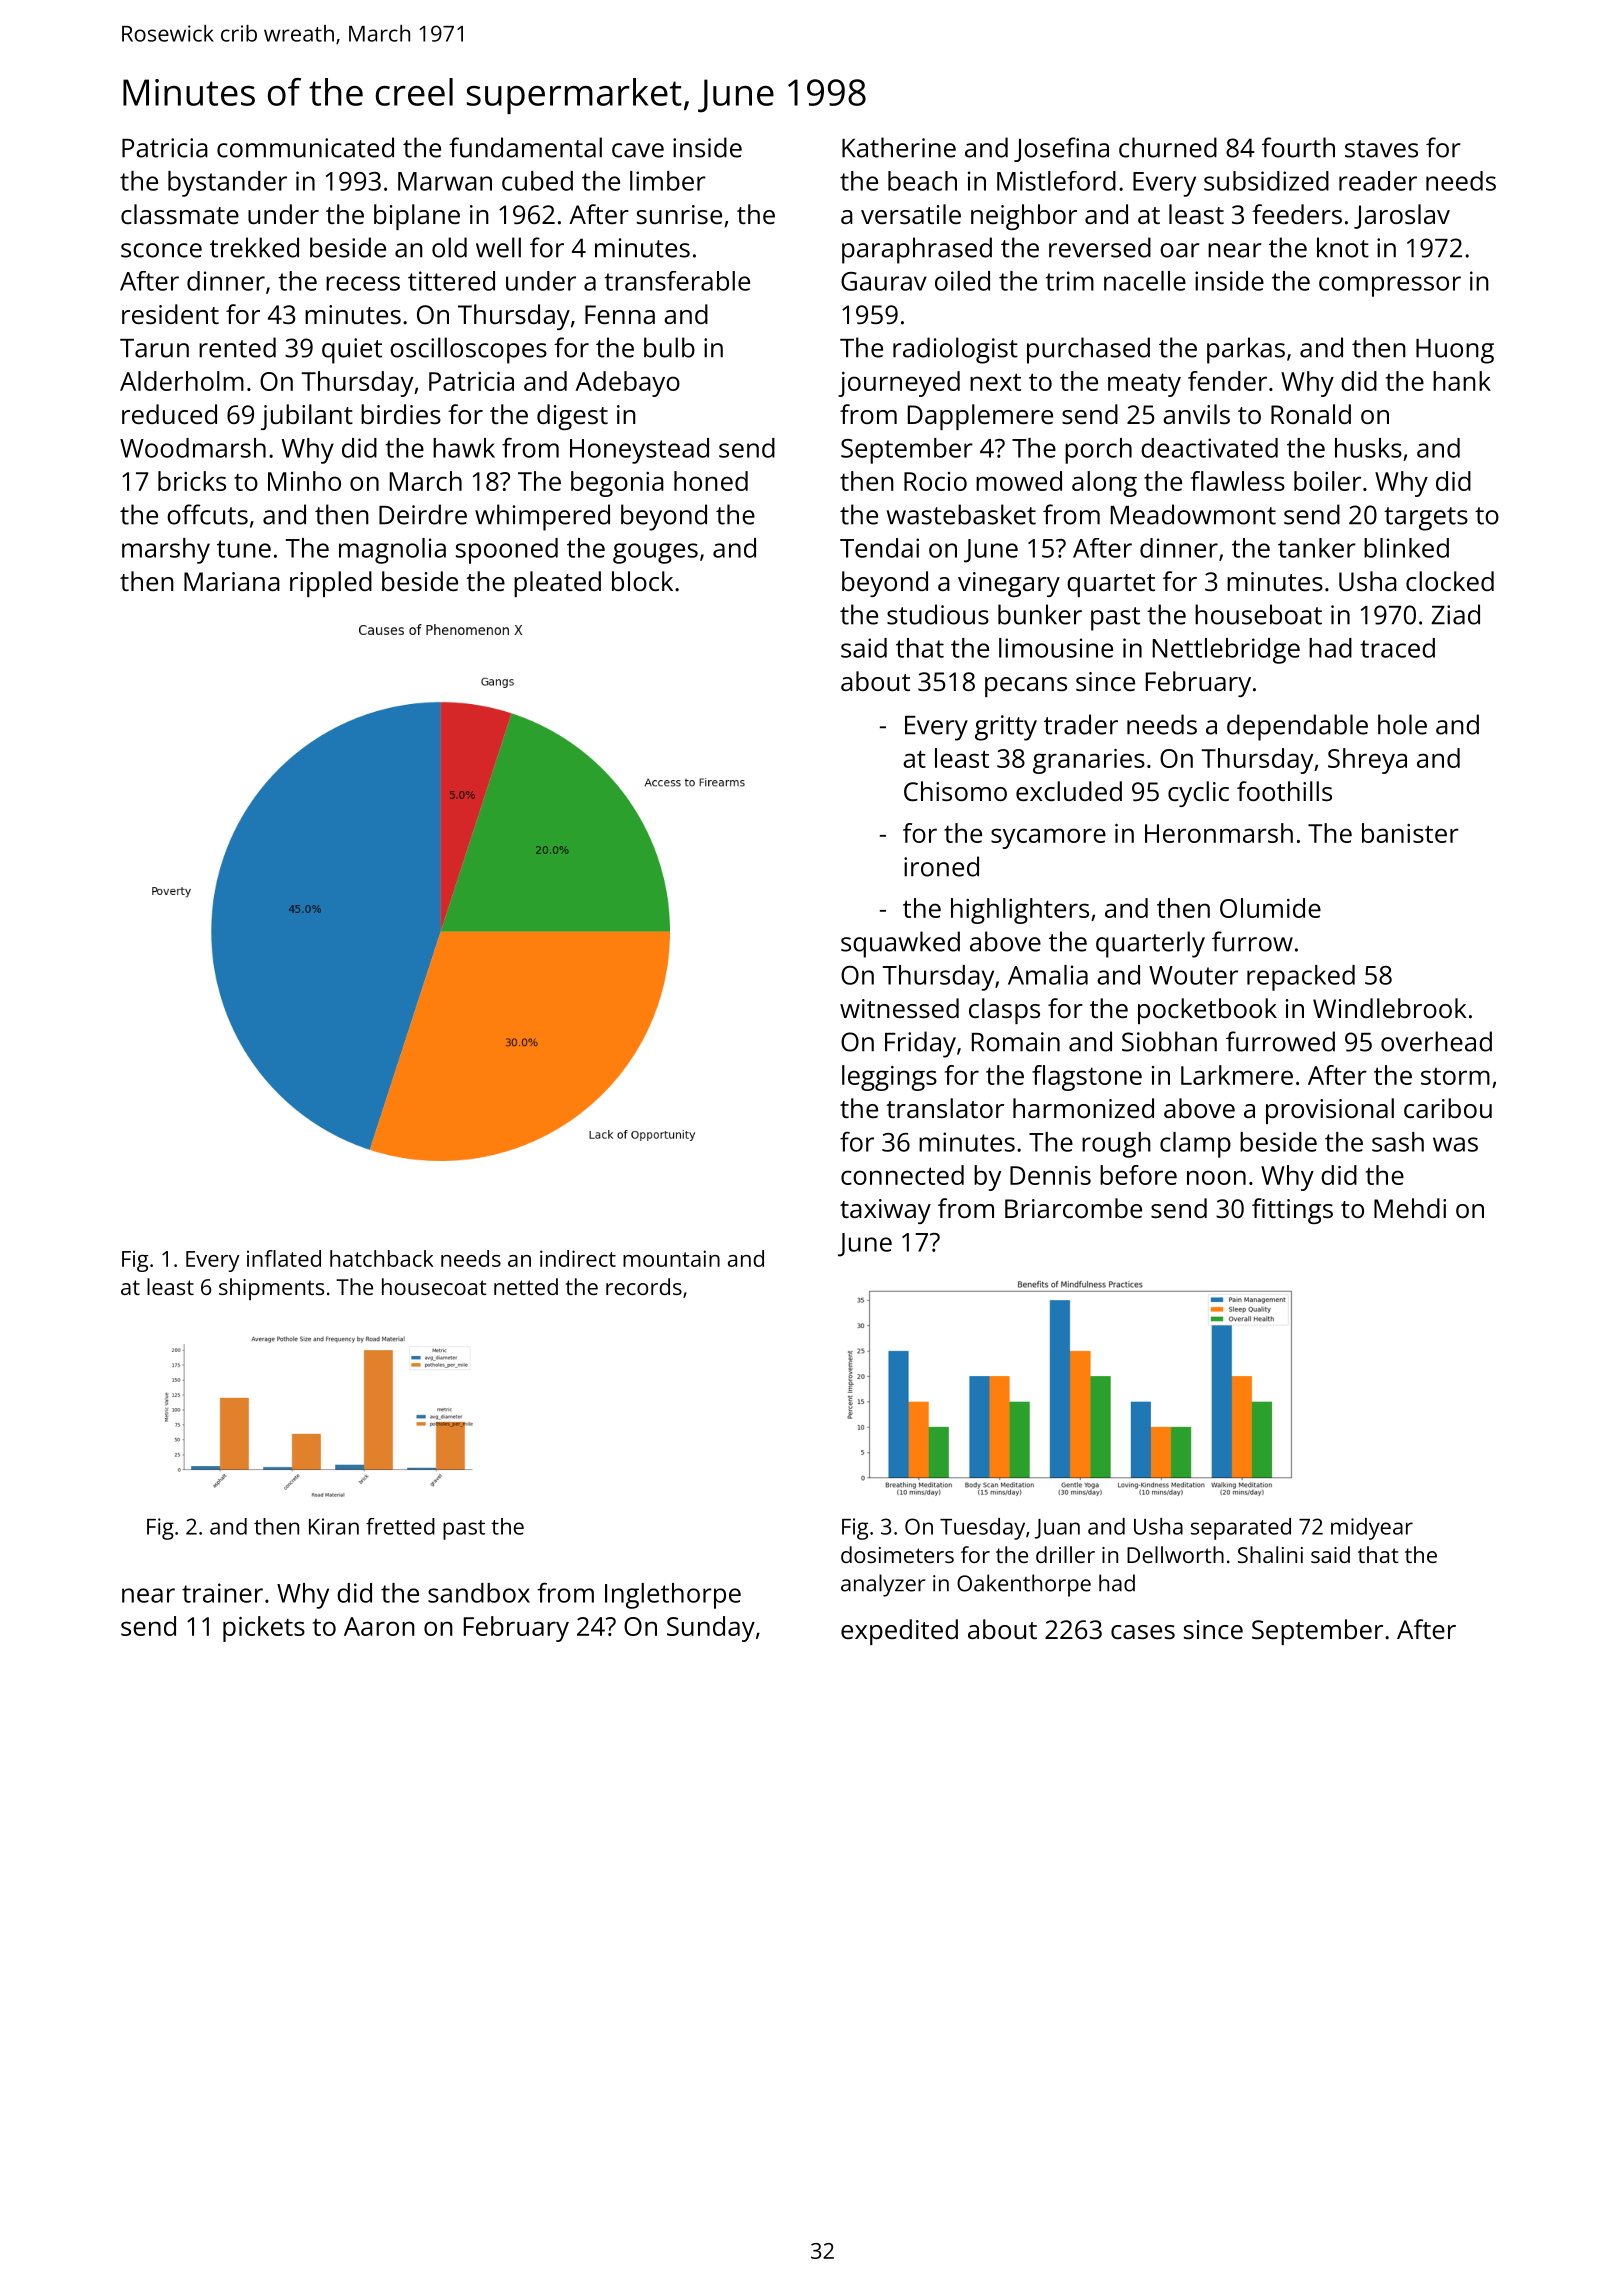 This screenshot has width=1620, height=2292. What do you see at coordinates (382, 1258) in the screenshot?
I see `hatchback` at bounding box center [382, 1258].
